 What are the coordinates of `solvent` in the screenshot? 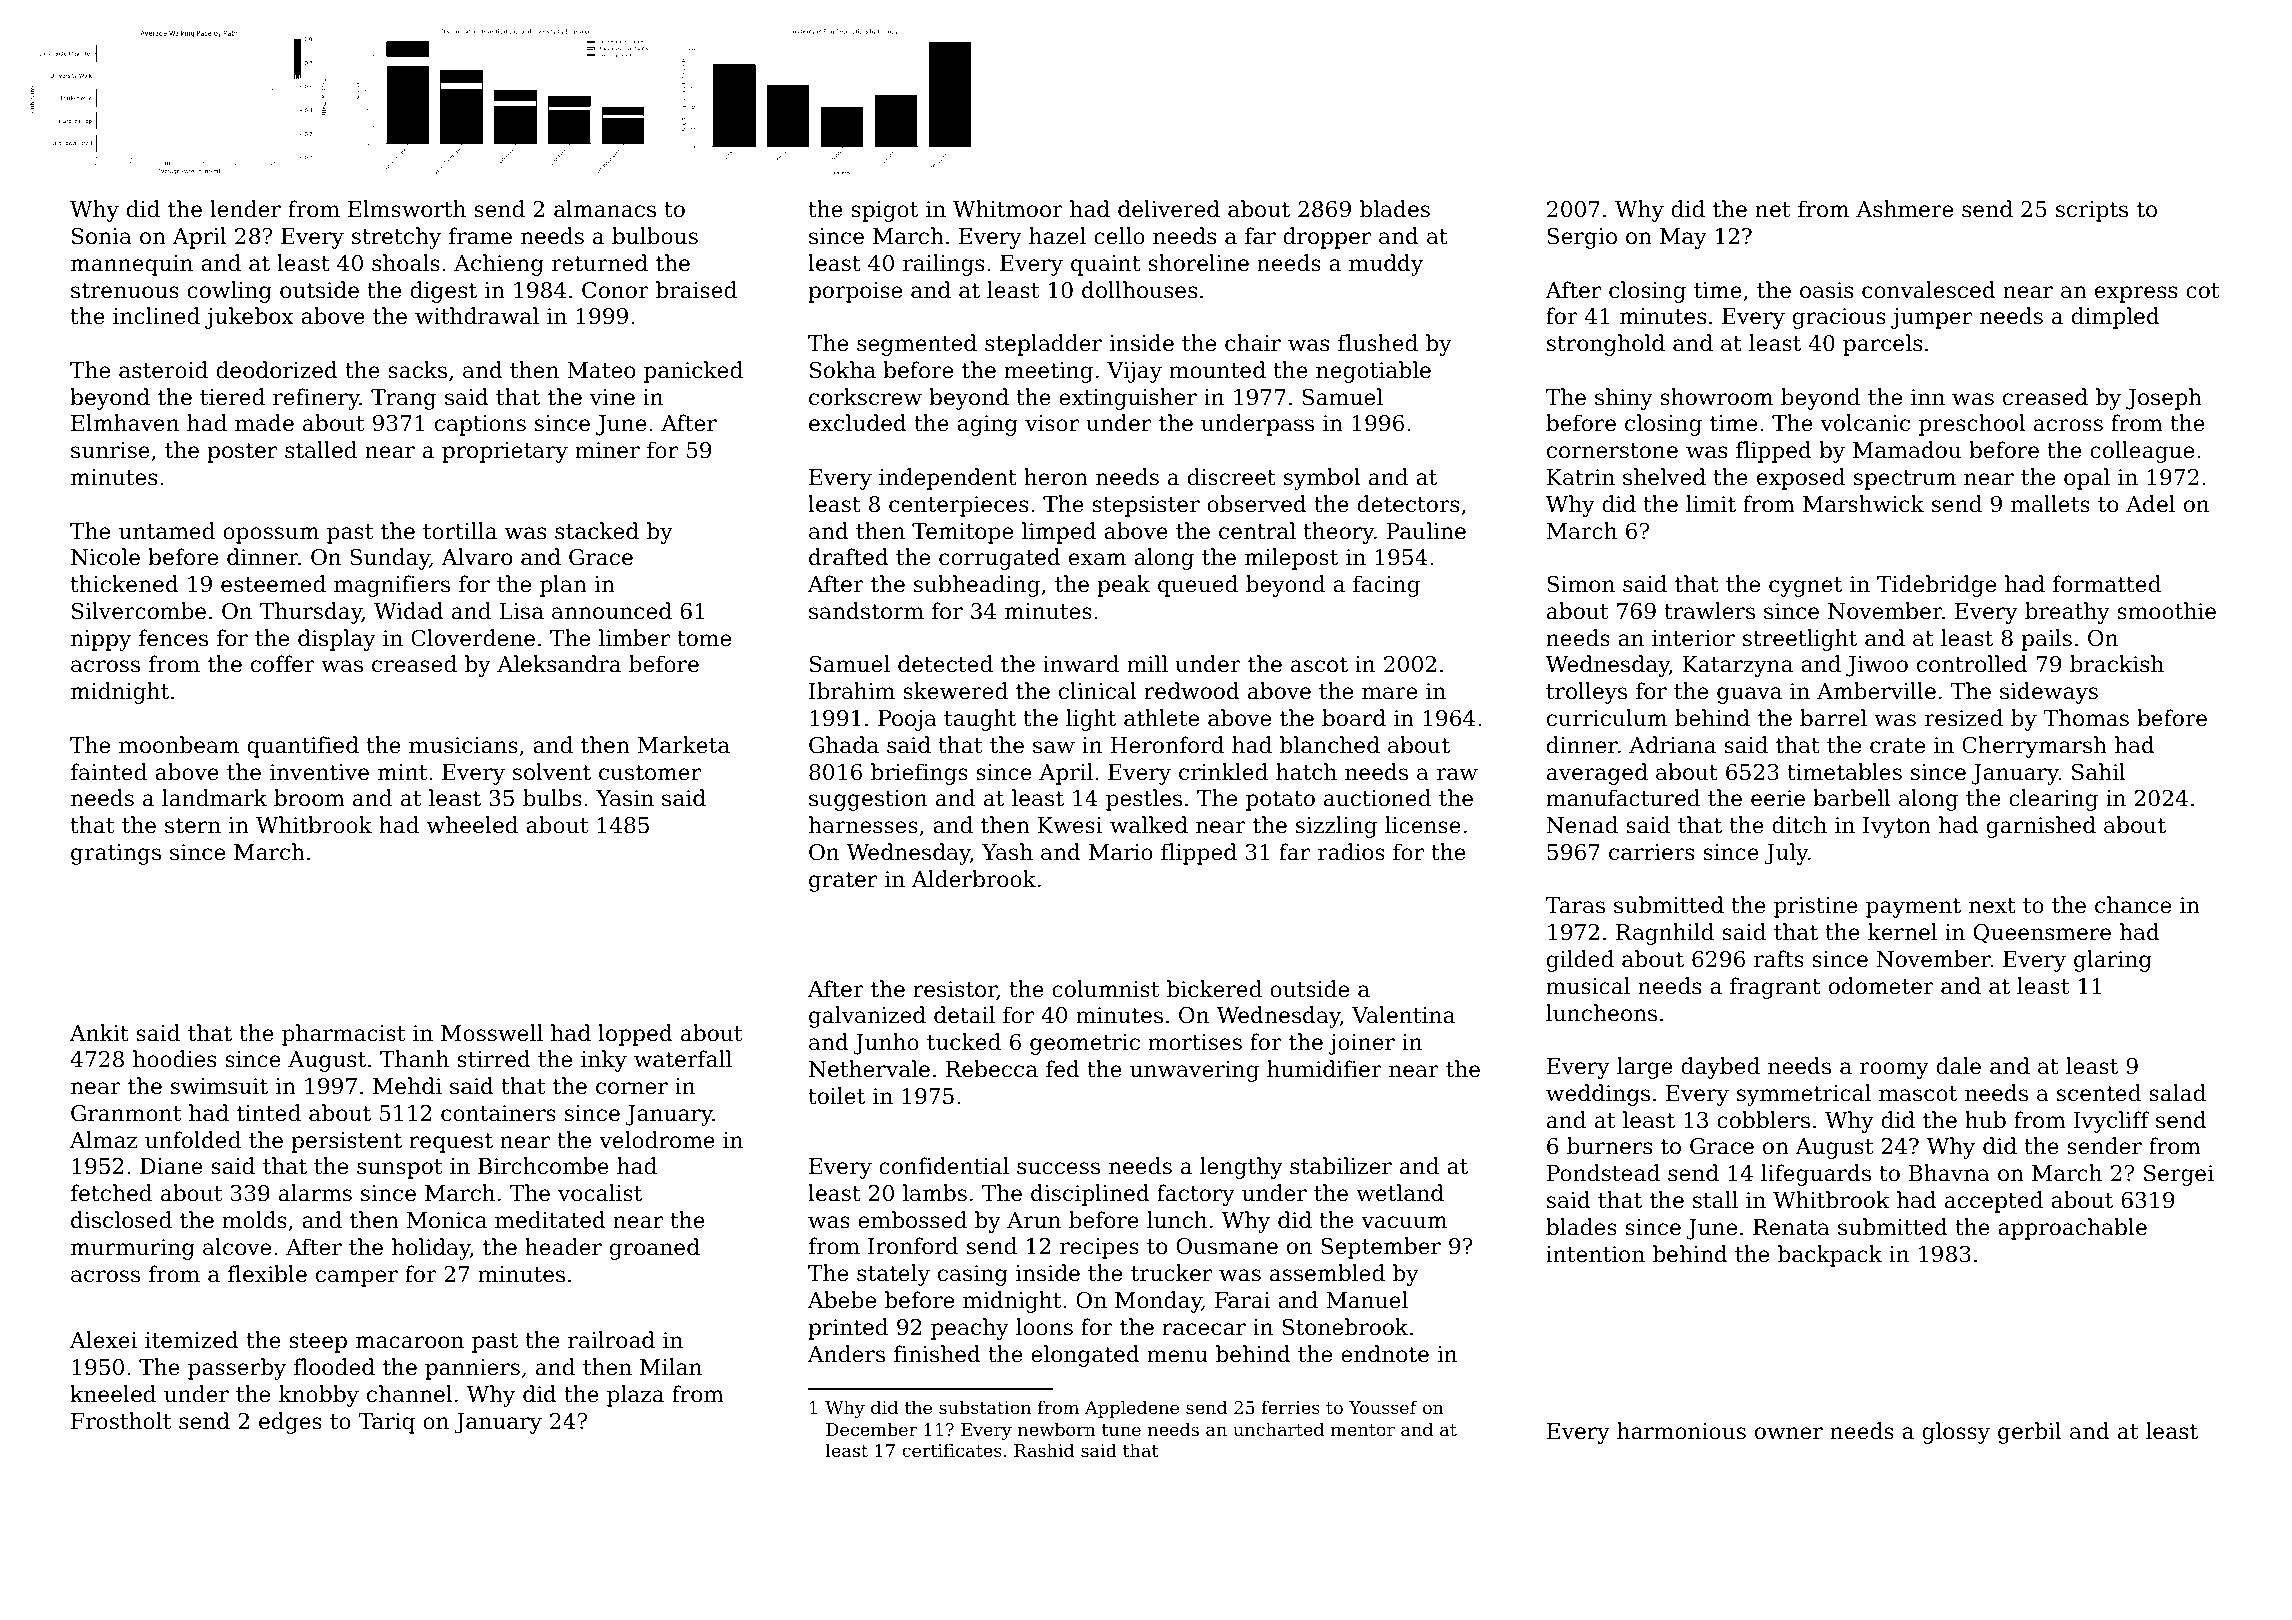 It's located at (552, 772).
